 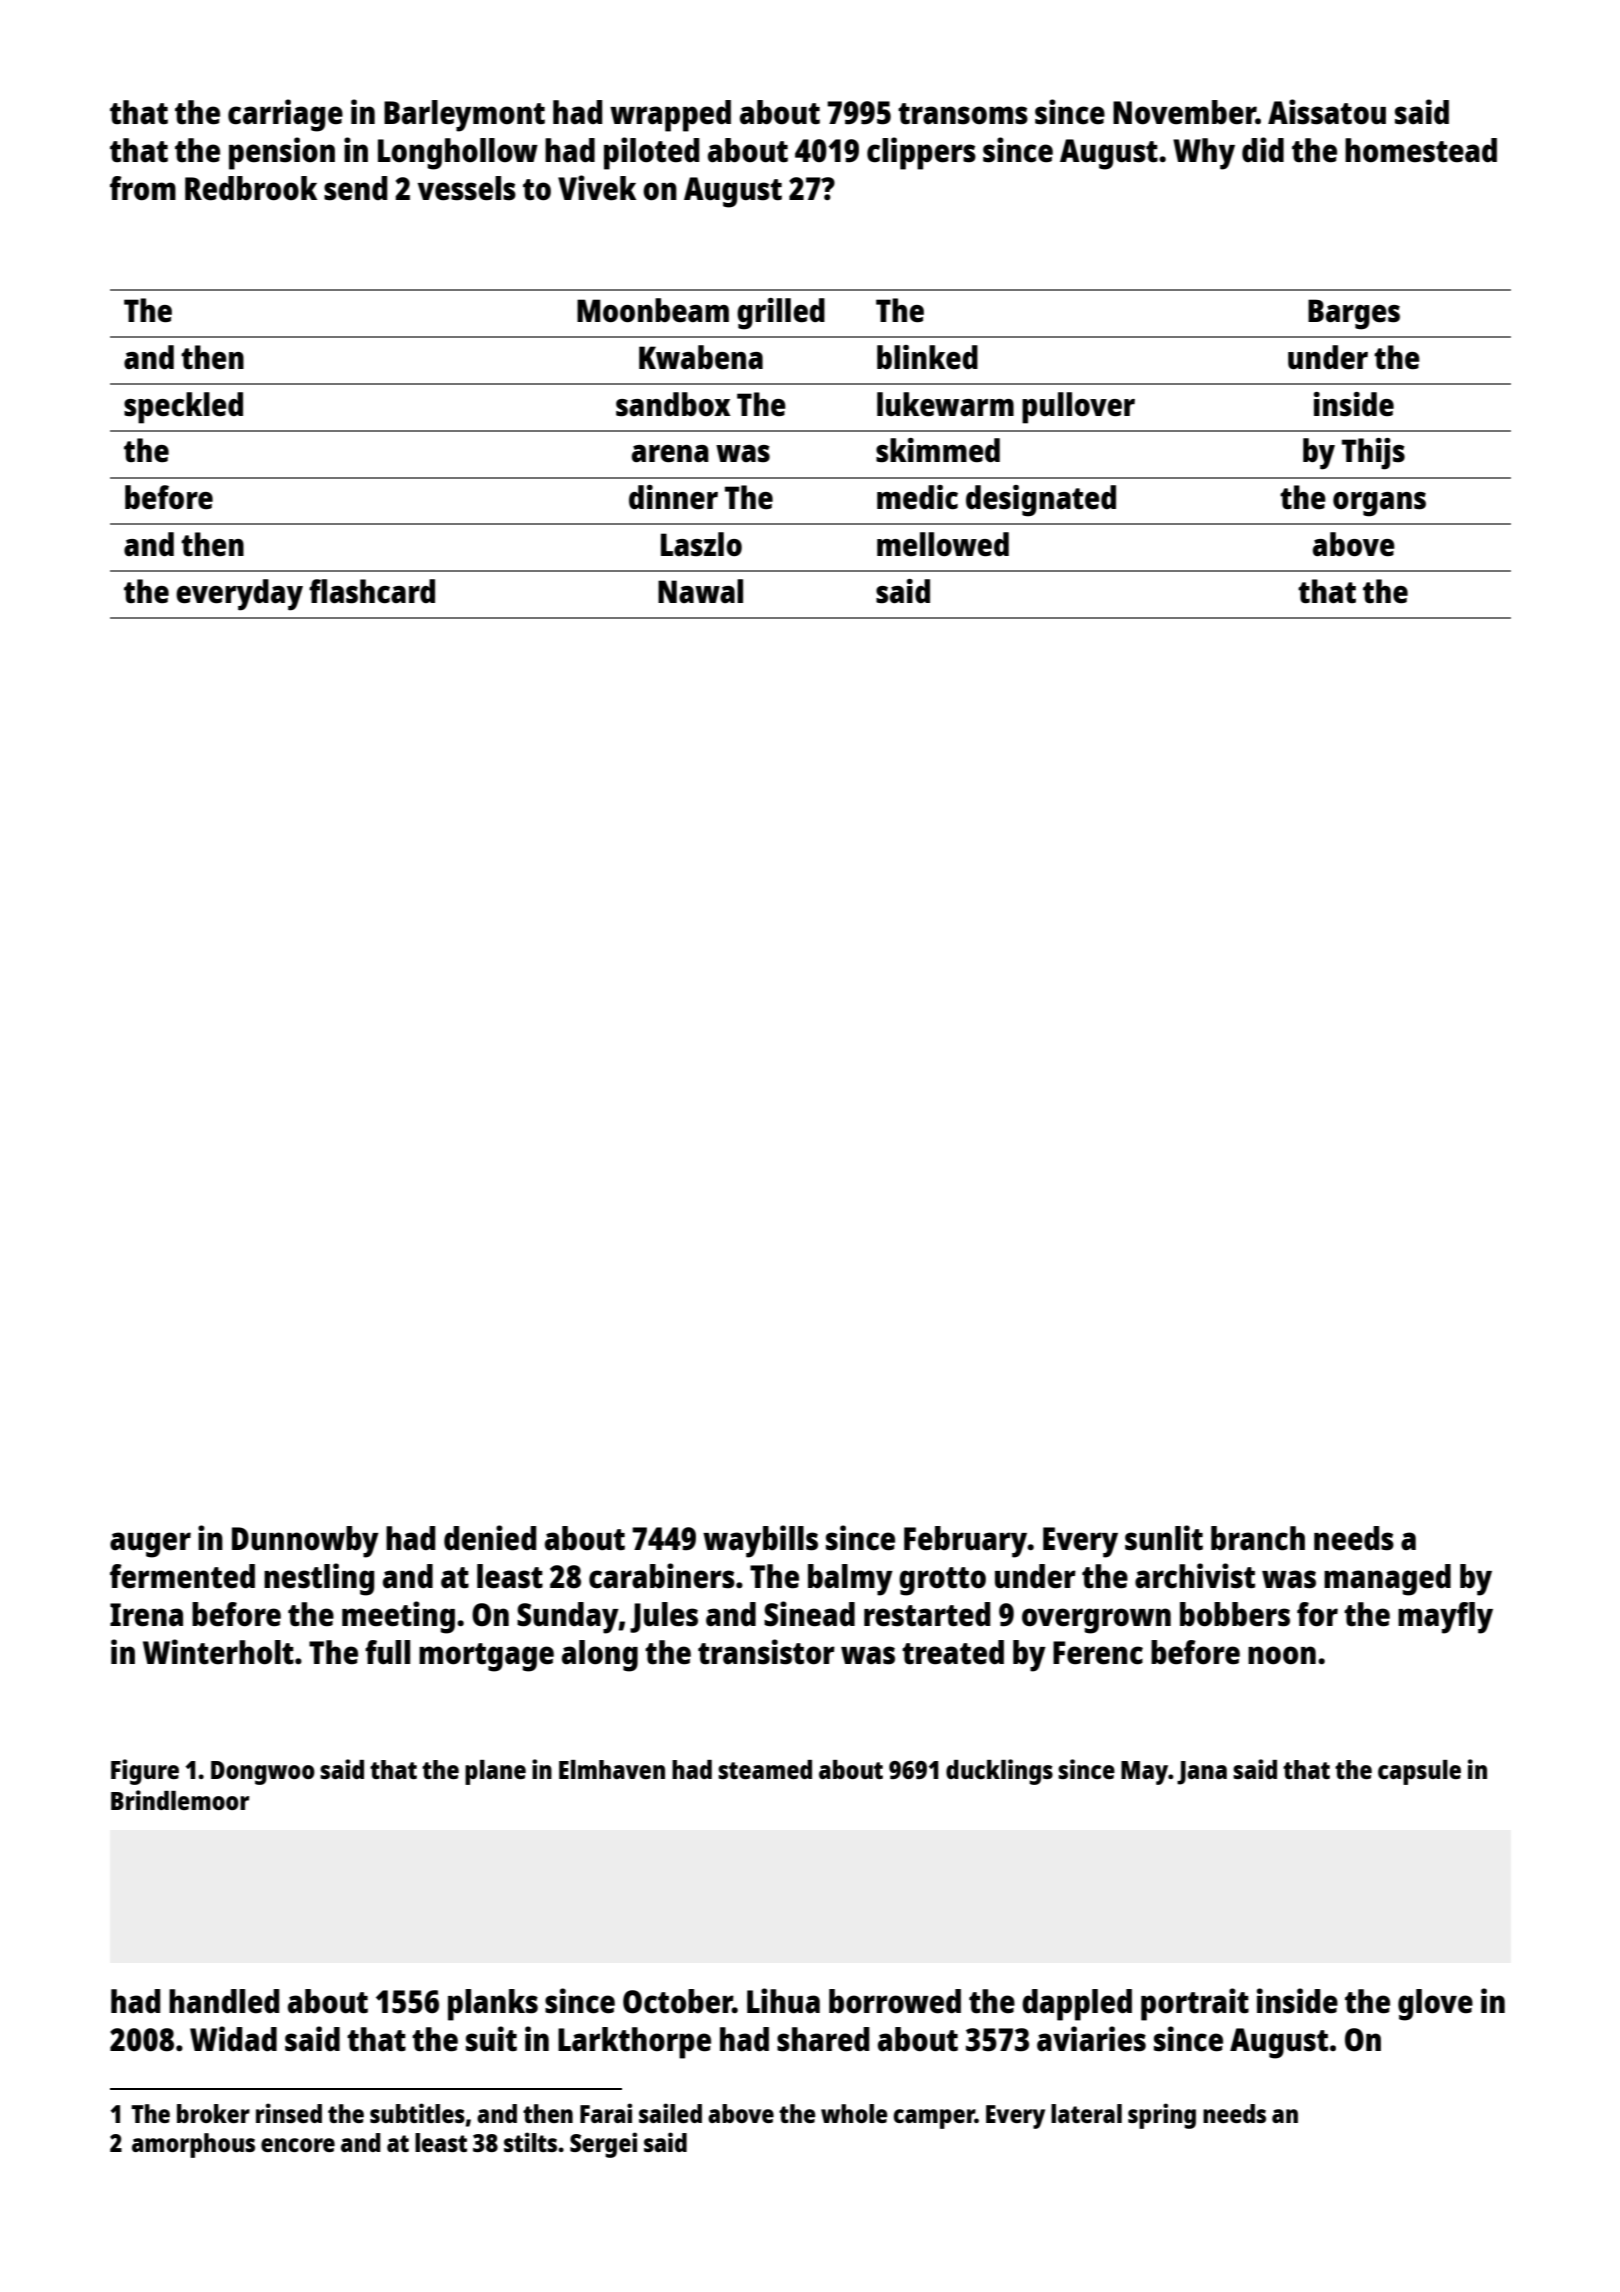 What do you see at coordinates (224, 2001) in the image?
I see `handled` at bounding box center [224, 2001].
